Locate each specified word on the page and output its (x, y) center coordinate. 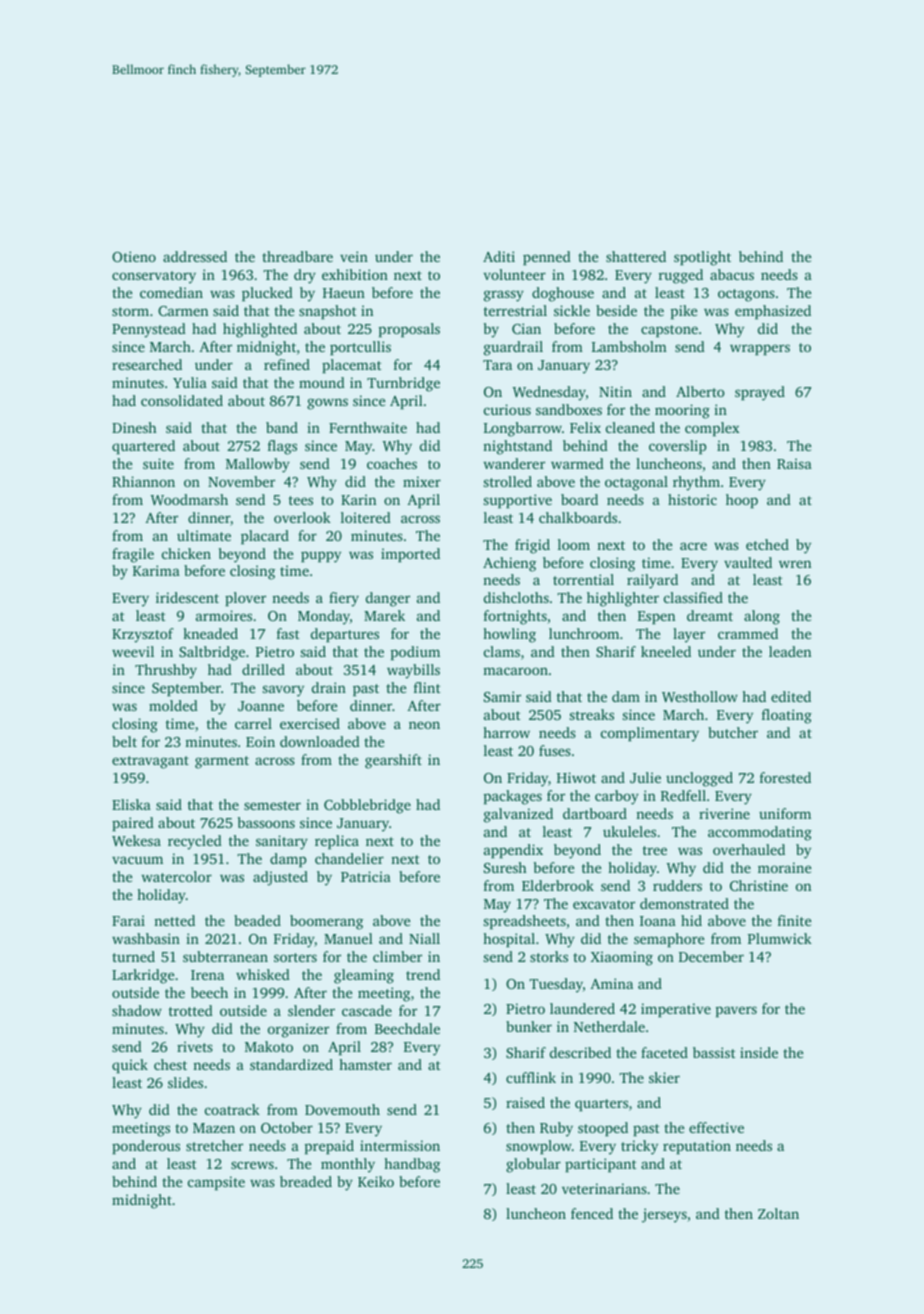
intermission (400, 1145)
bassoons (266, 822)
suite (158, 463)
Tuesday (556, 985)
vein (354, 256)
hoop (742, 501)
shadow (137, 1010)
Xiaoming (622, 958)
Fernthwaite (368, 427)
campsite (216, 1183)
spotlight (702, 258)
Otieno (134, 256)
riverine (724, 813)
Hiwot (576, 777)
